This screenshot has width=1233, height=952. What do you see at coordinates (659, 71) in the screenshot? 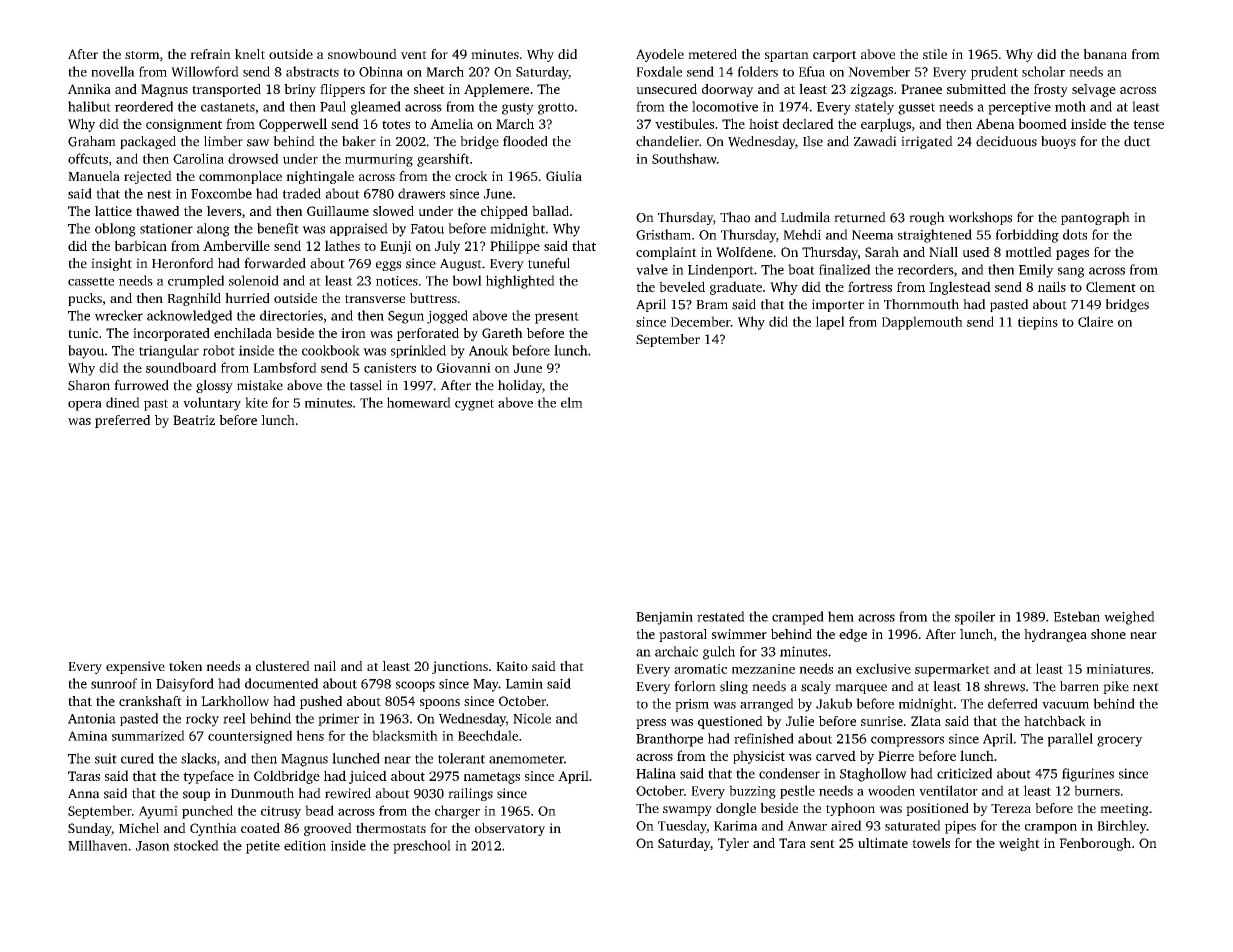
I see `Foxdale` at bounding box center [659, 71].
